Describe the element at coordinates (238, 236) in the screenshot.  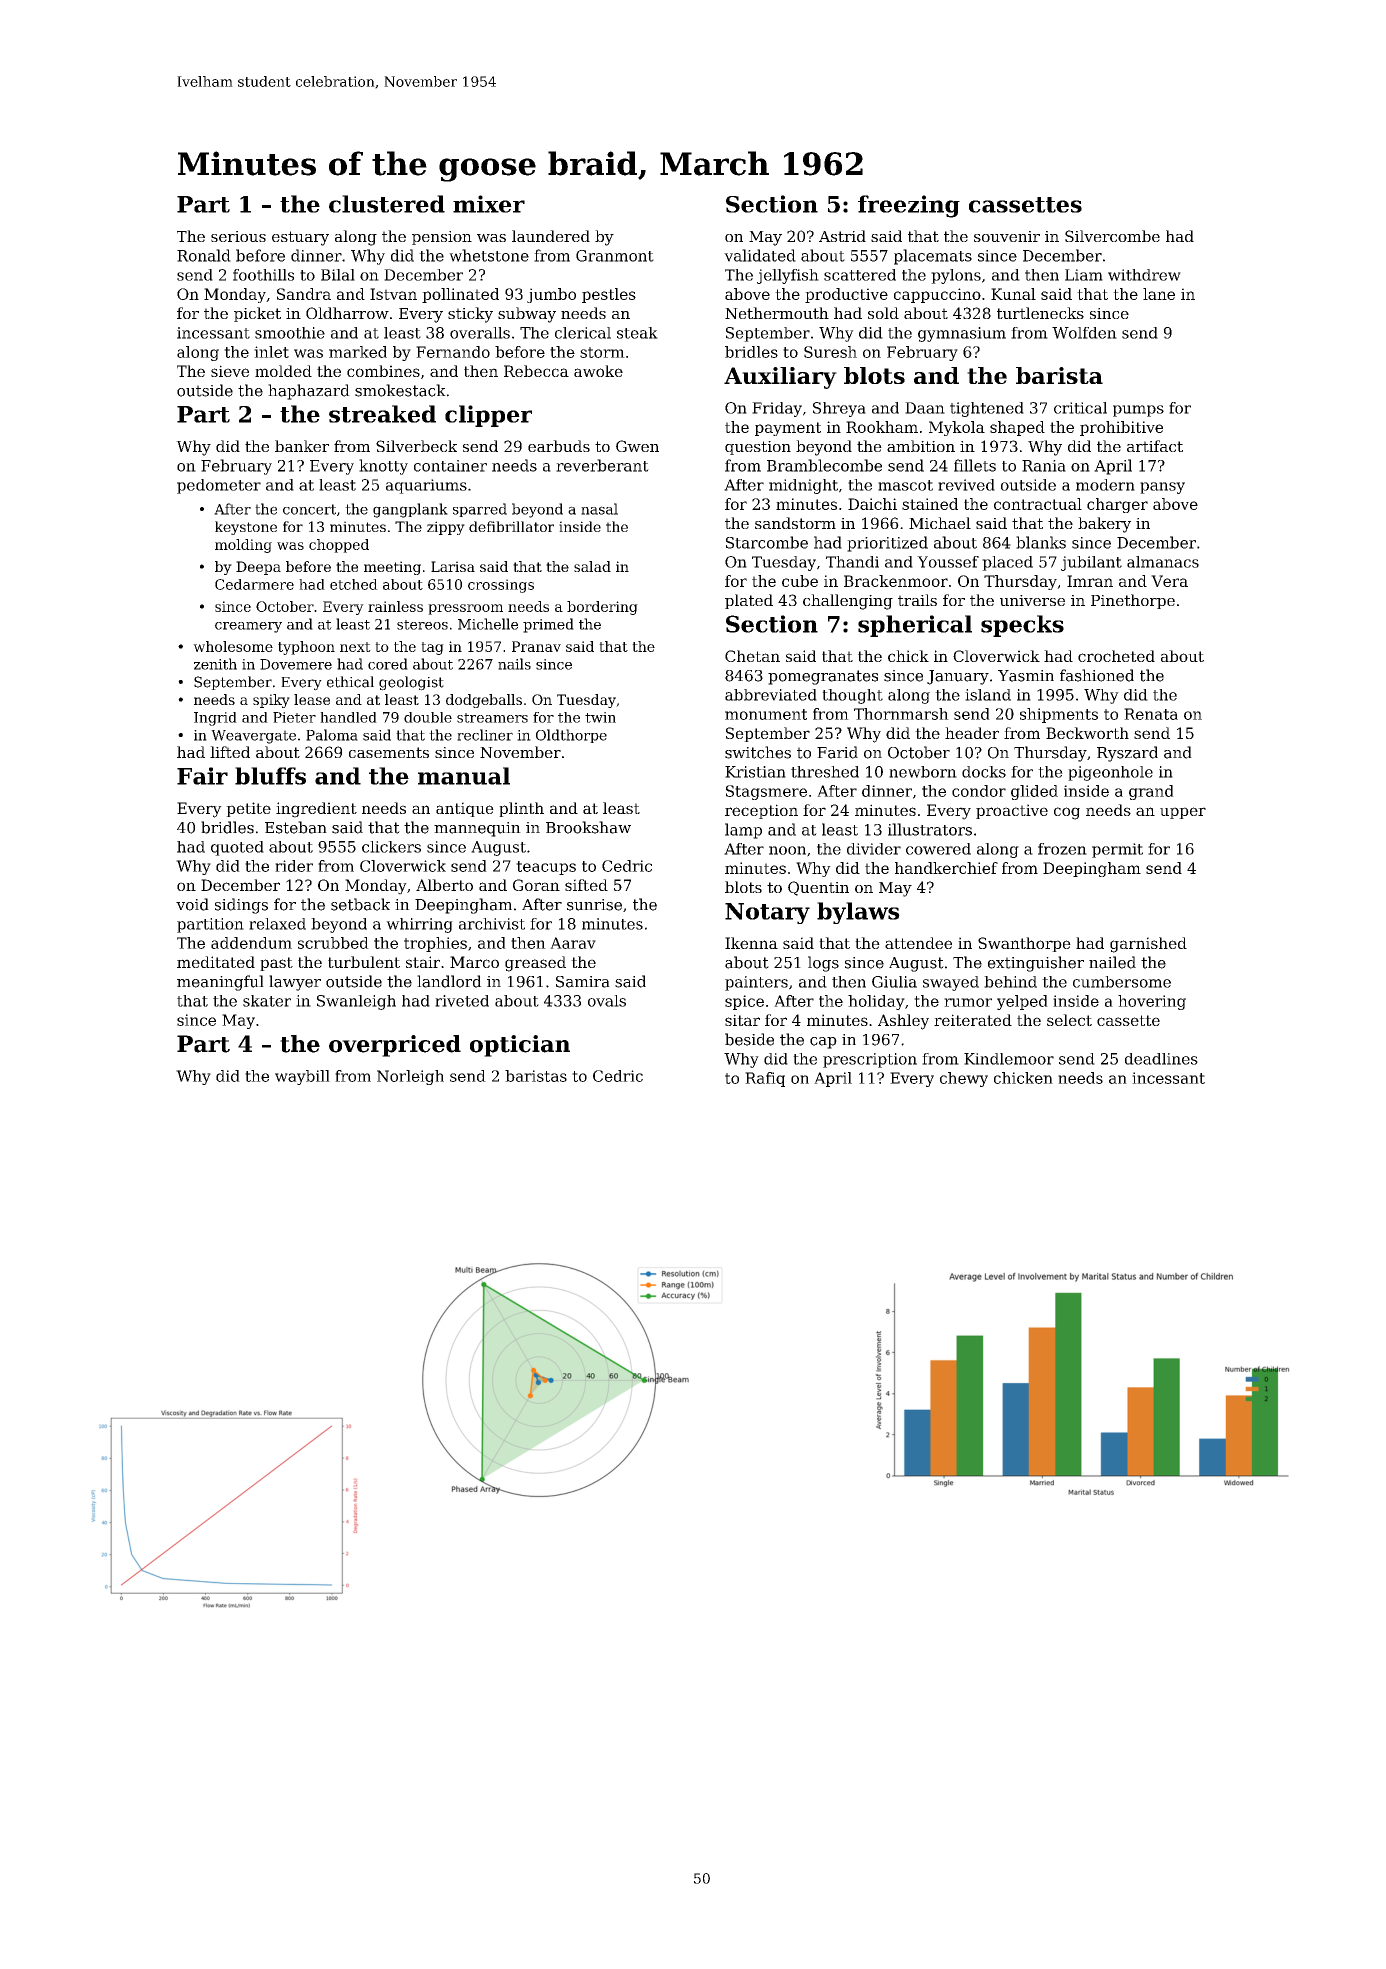
I see `serious` at that location.
